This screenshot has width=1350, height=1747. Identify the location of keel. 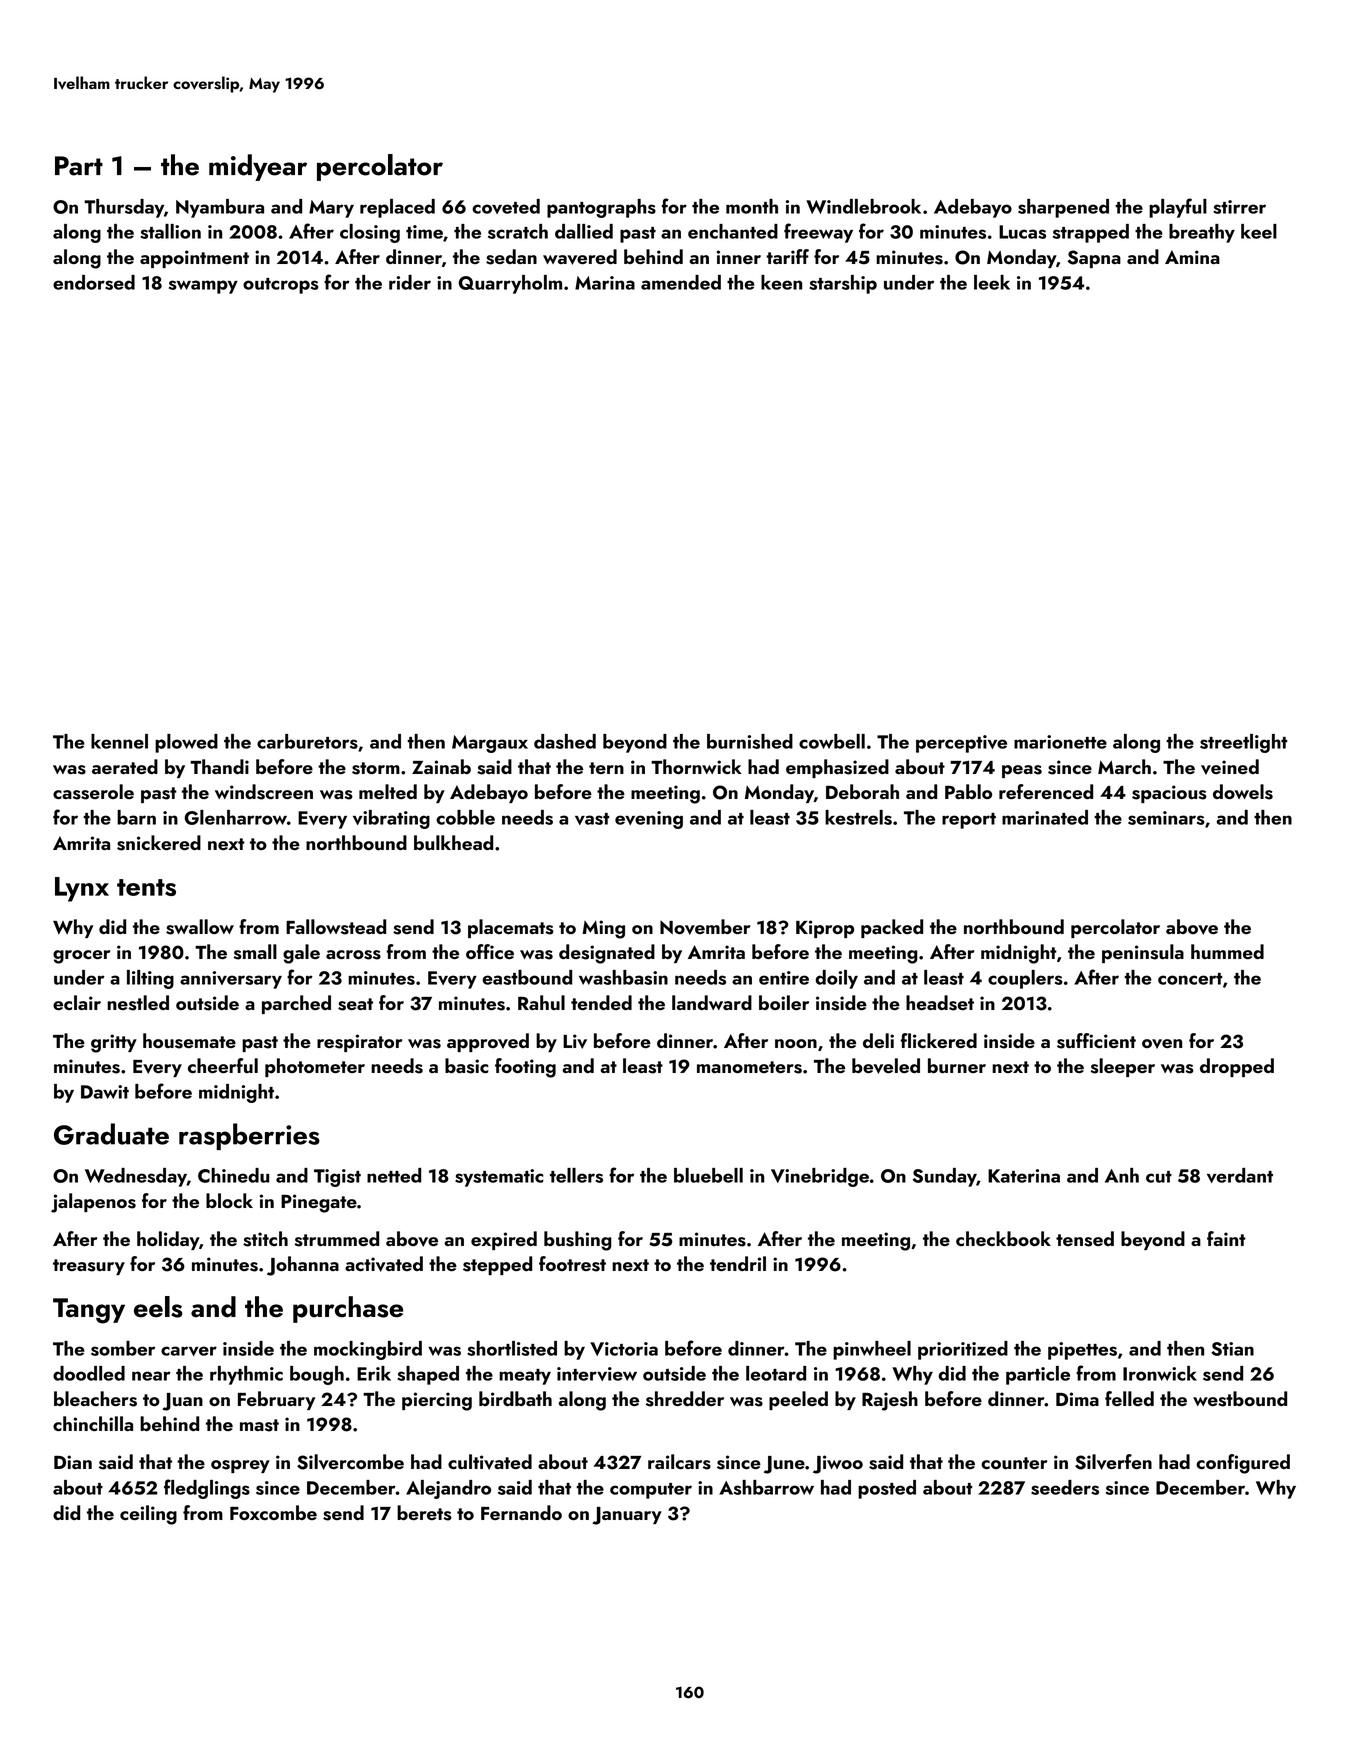
(1259, 231).
